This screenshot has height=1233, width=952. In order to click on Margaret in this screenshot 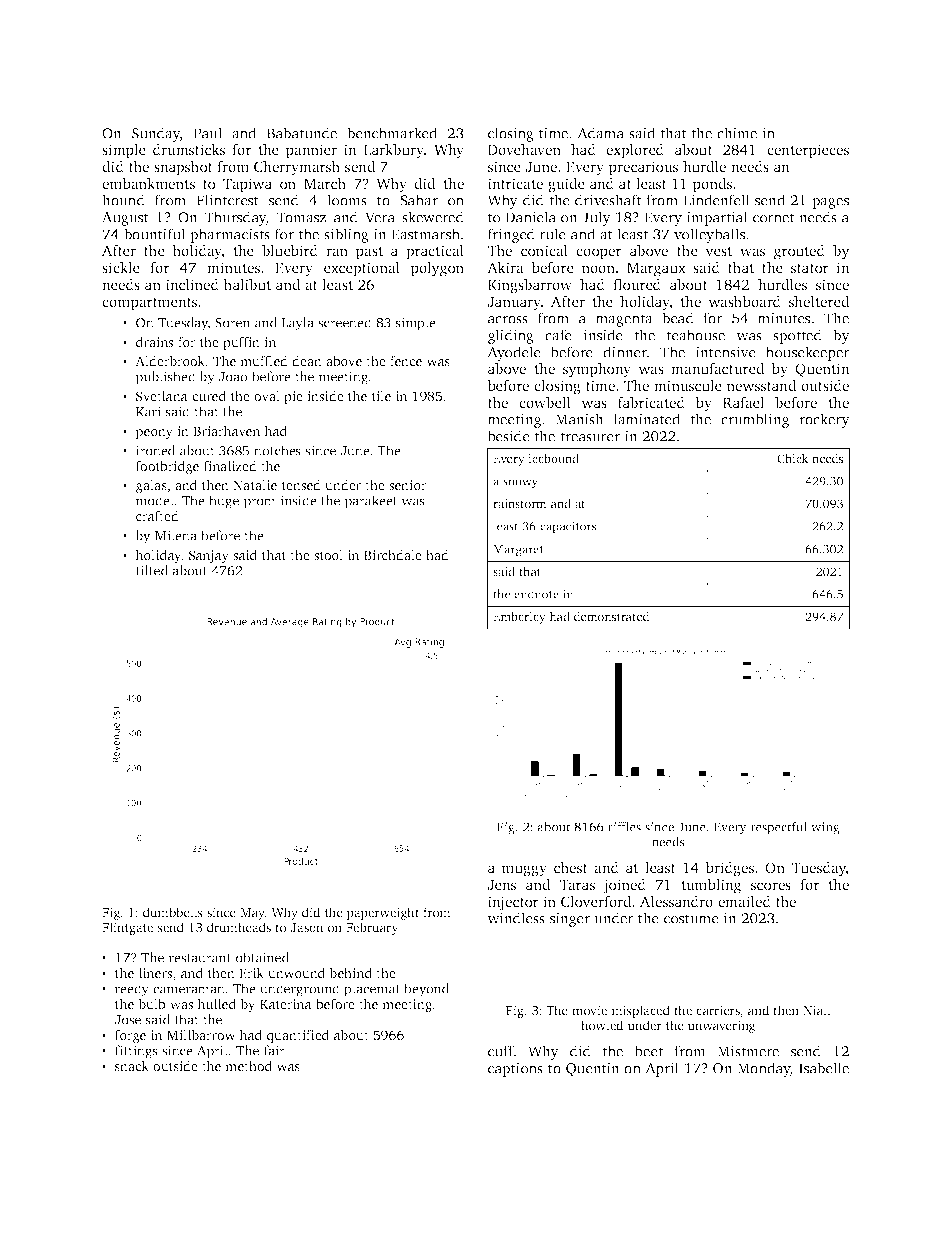, I will do `click(518, 551)`.
